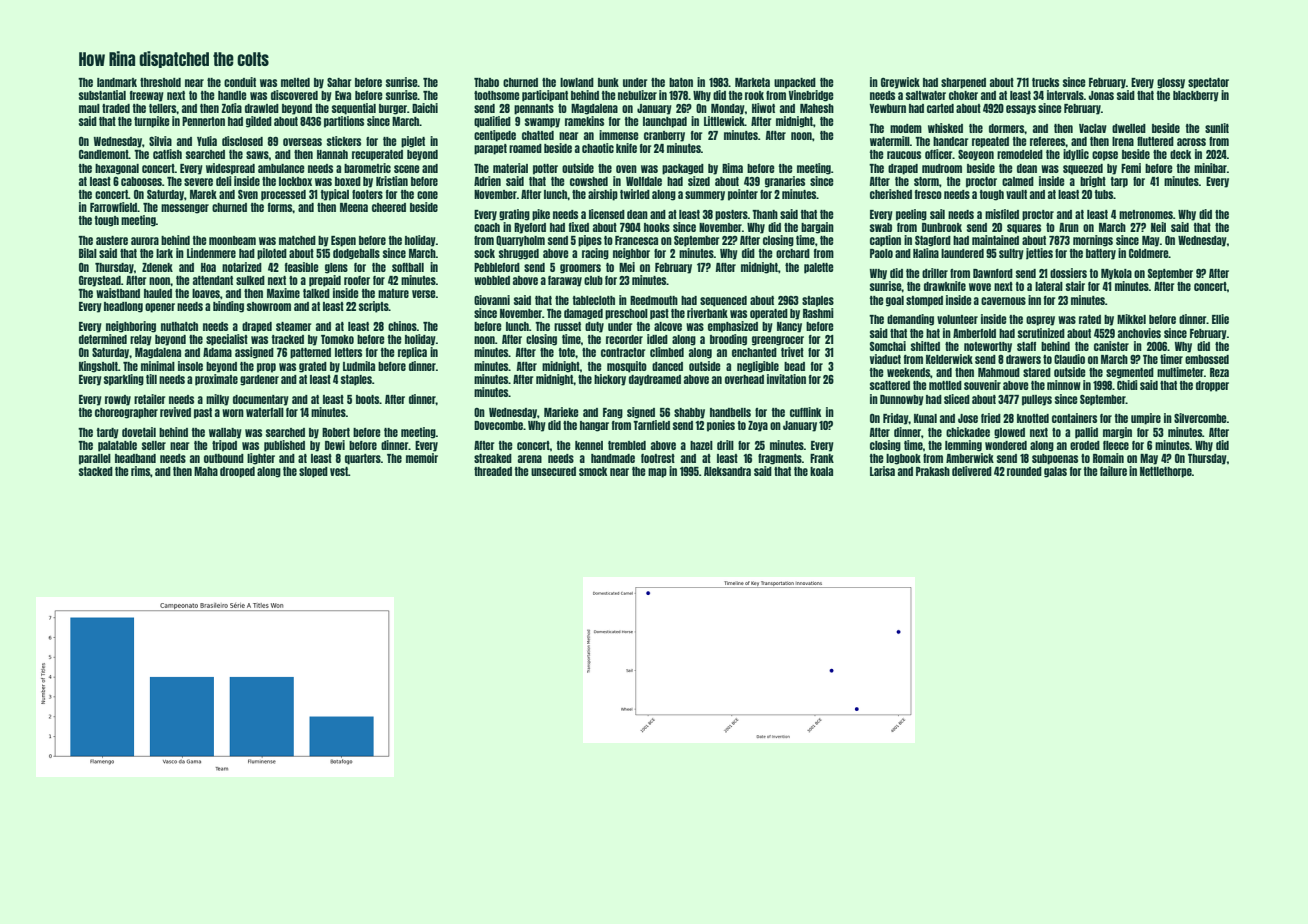  Describe the element at coordinates (354, 109) in the page. I see `sequential` at that location.
